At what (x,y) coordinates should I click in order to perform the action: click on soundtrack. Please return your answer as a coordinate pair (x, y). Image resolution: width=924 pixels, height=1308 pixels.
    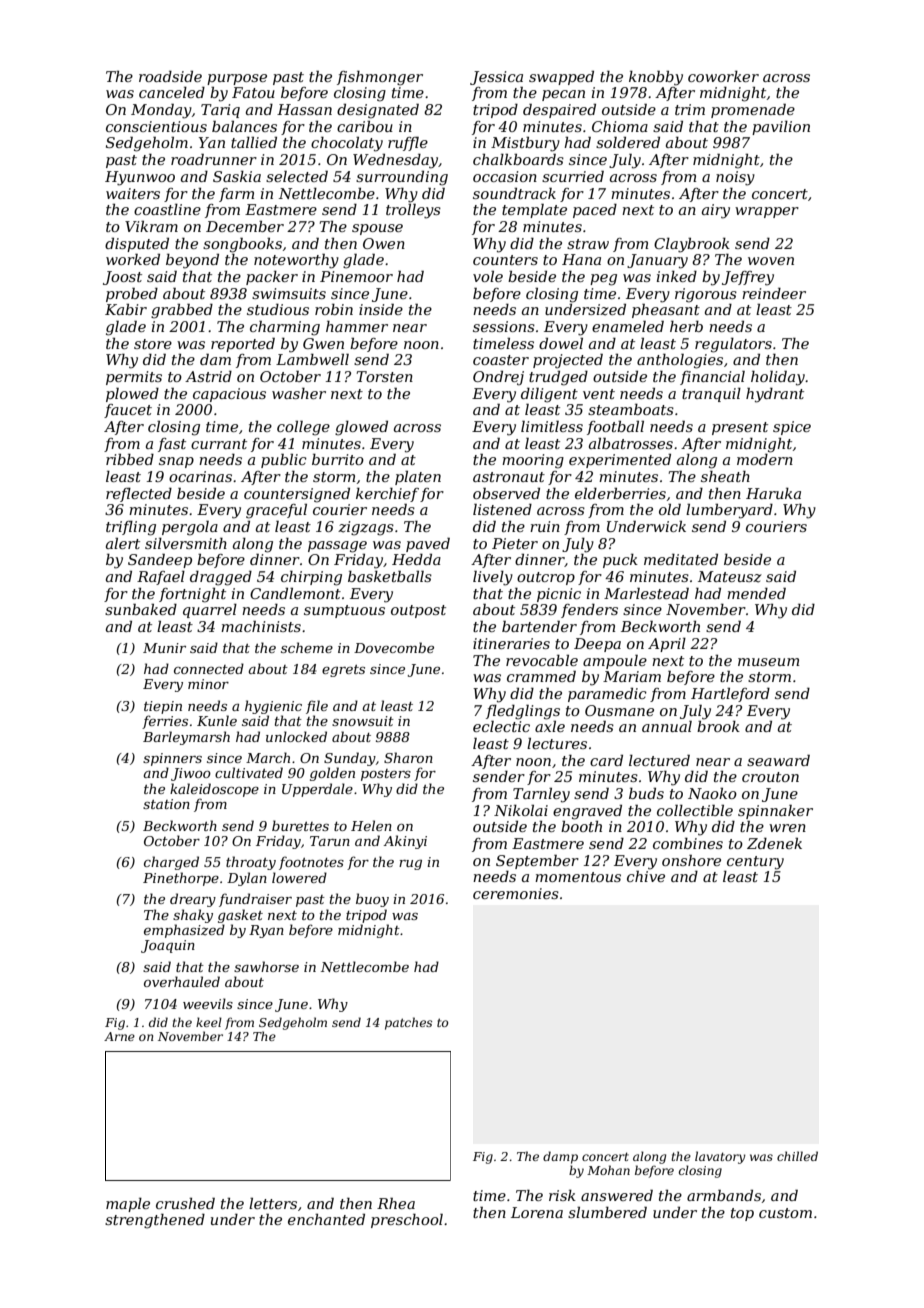
    Looking at the image, I should click on (514, 193).
